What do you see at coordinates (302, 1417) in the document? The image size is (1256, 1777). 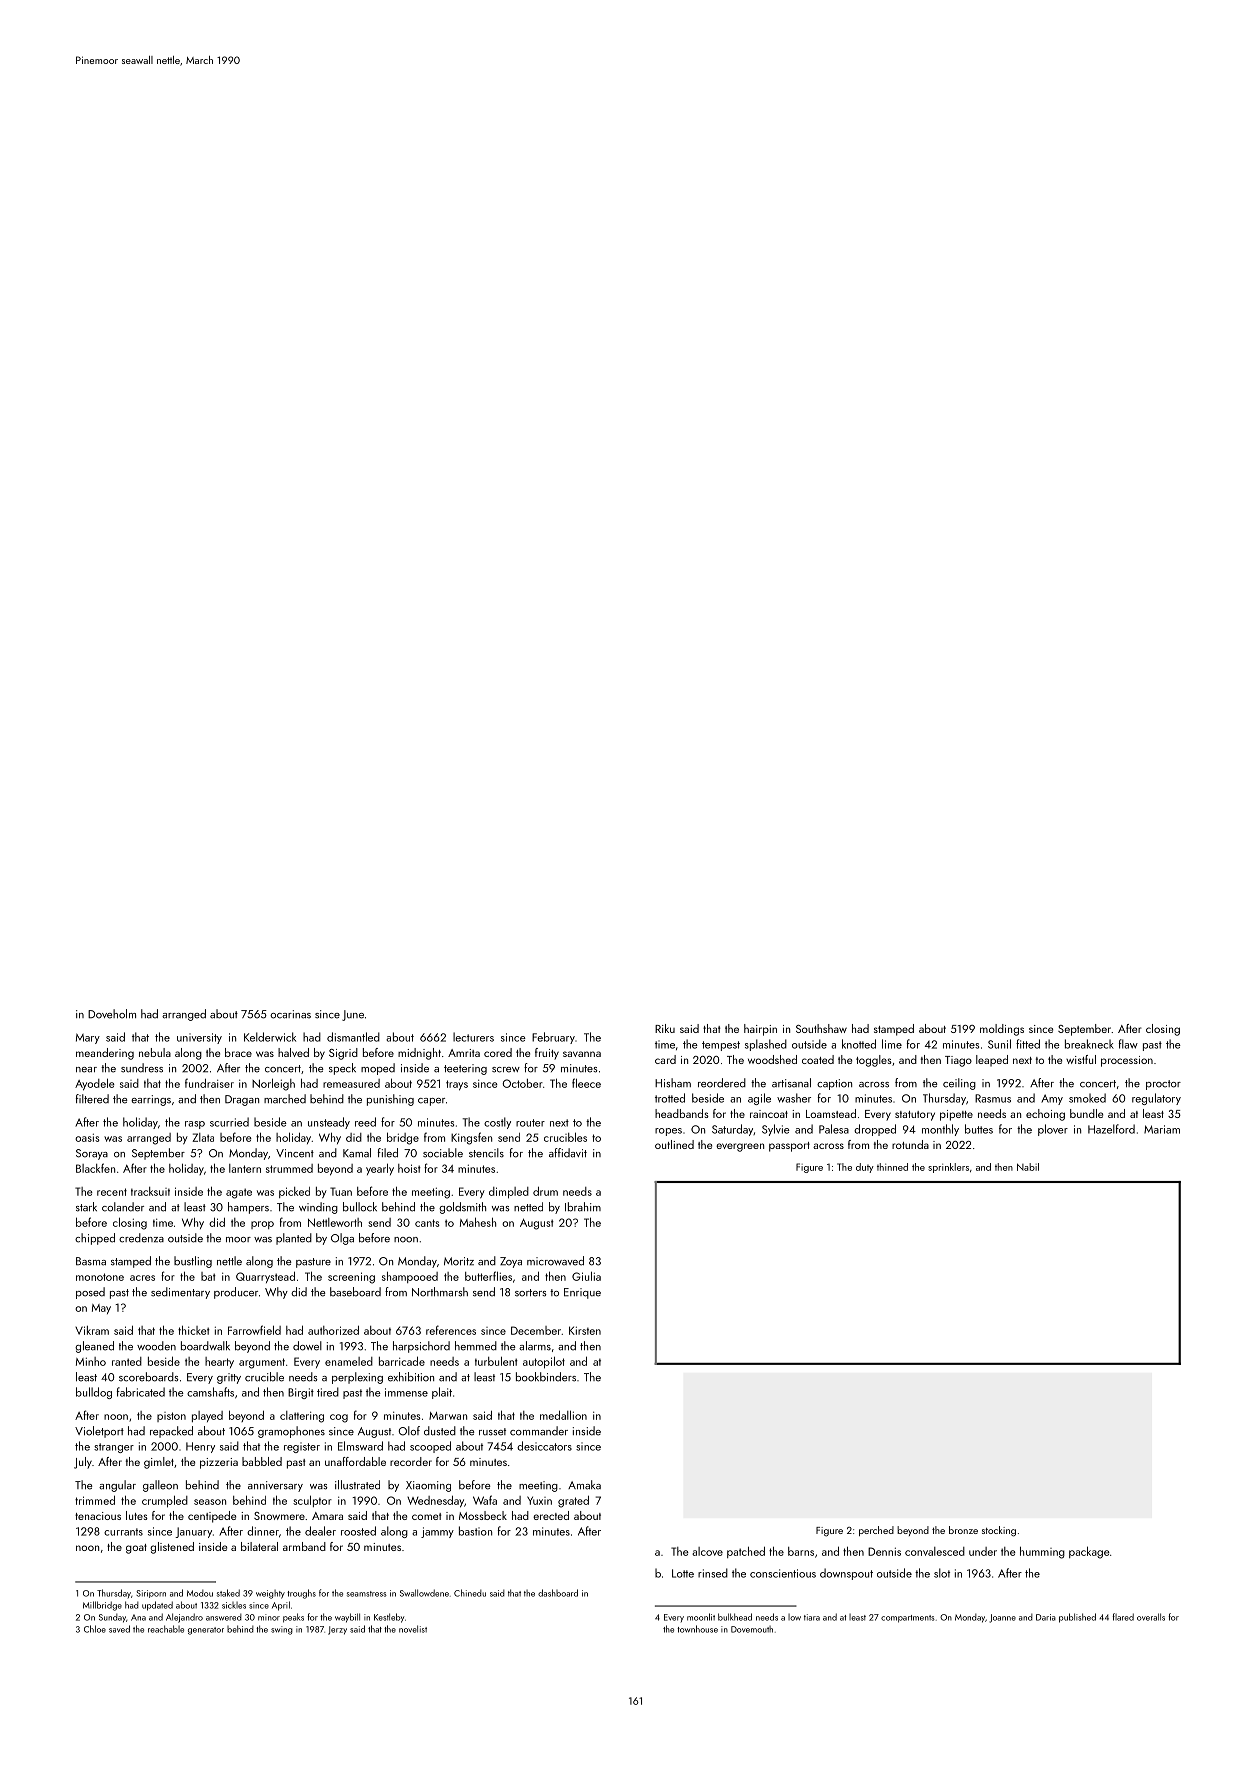 I see `clattering` at bounding box center [302, 1417].
